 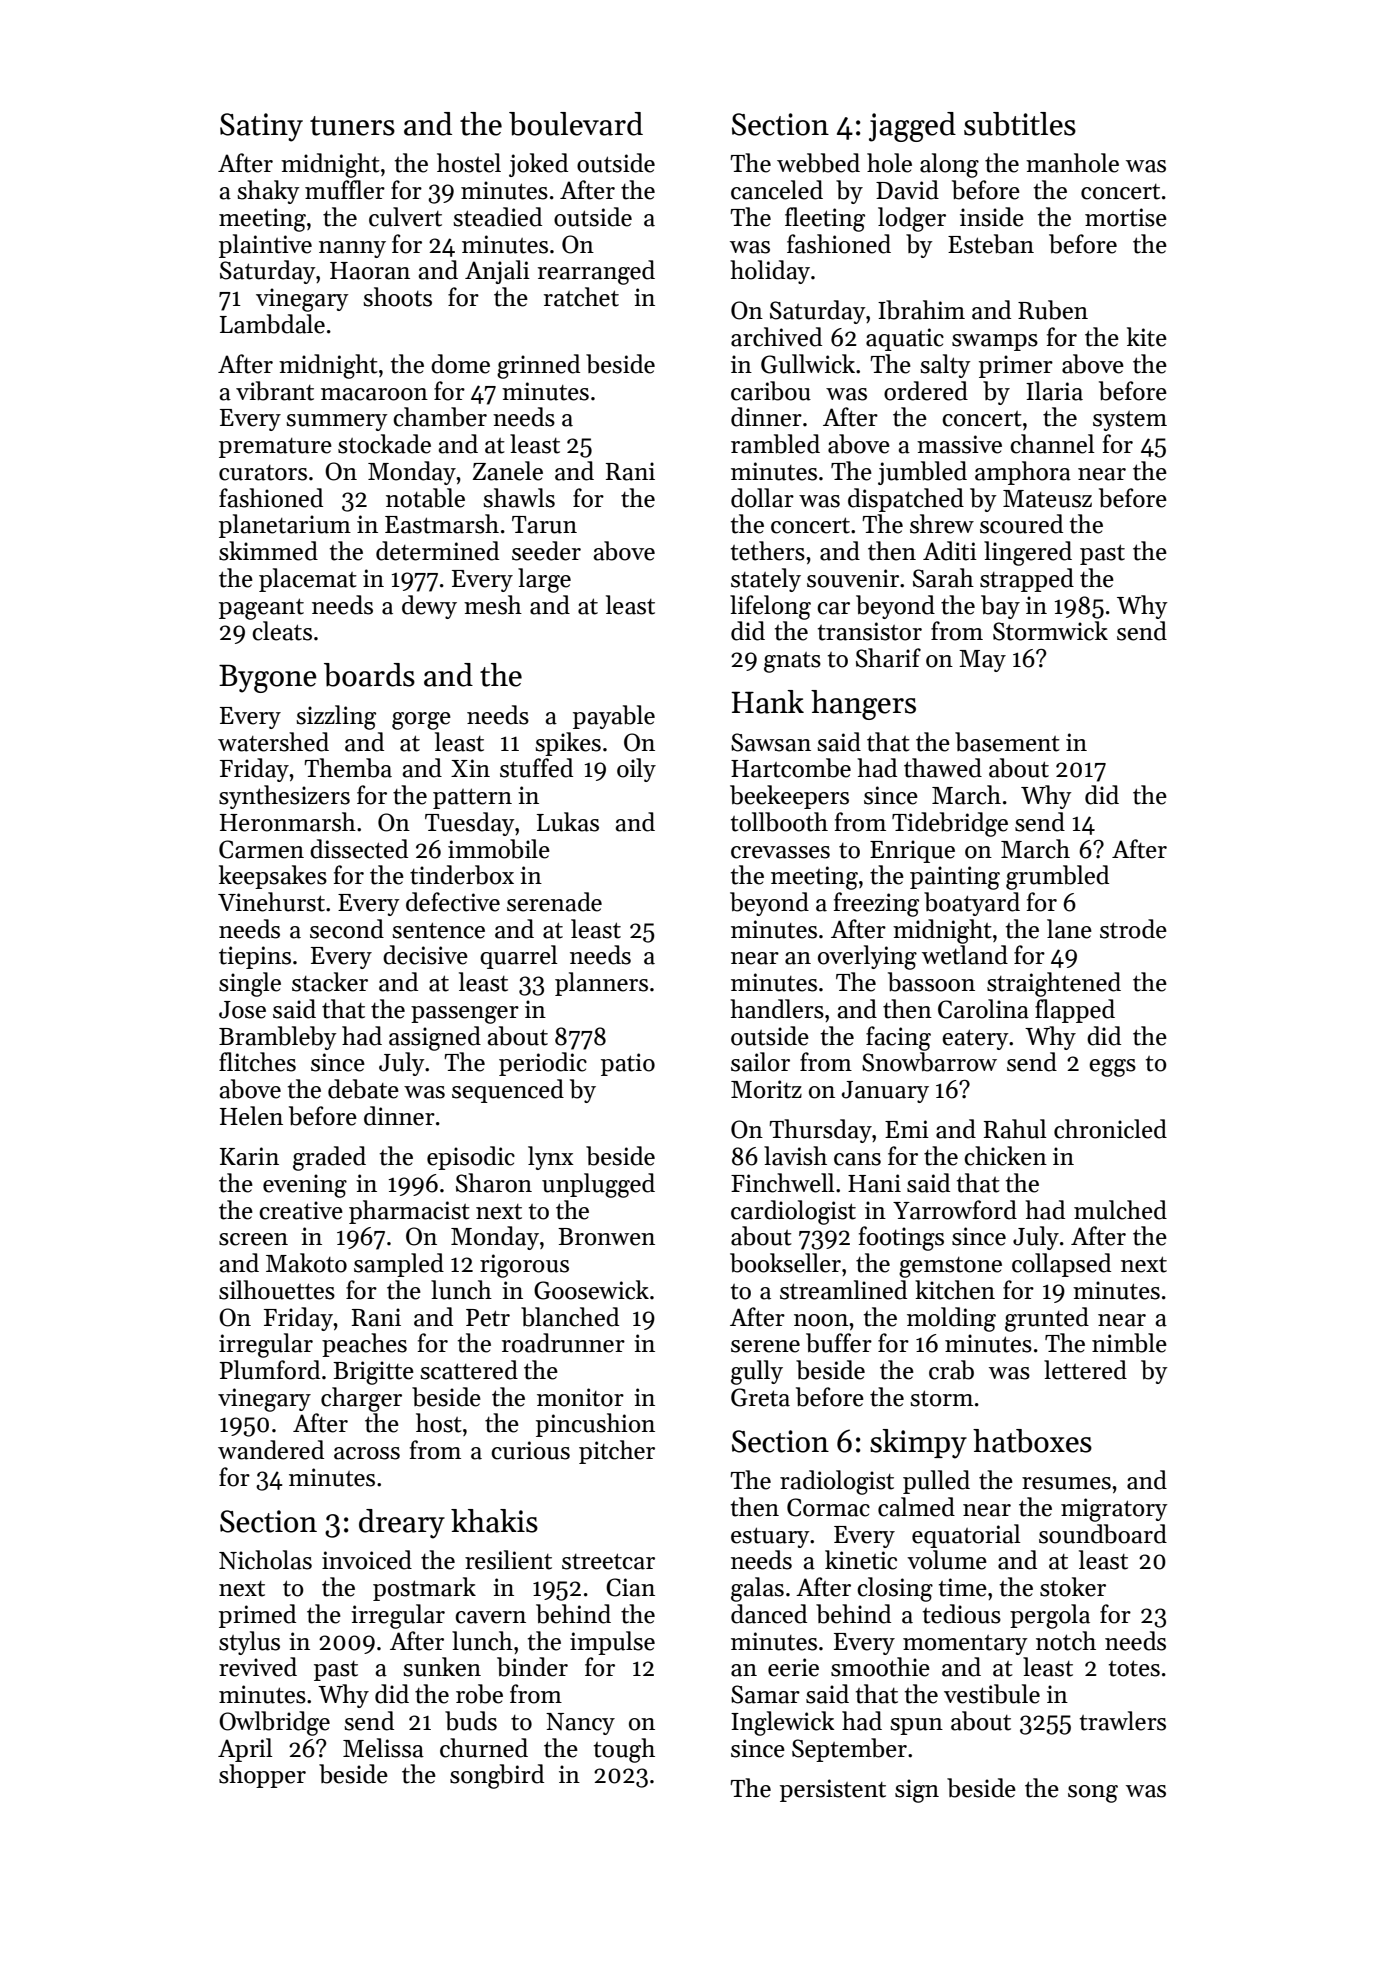 What do you see at coordinates (1021, 524) in the screenshot?
I see `scoured` at bounding box center [1021, 524].
